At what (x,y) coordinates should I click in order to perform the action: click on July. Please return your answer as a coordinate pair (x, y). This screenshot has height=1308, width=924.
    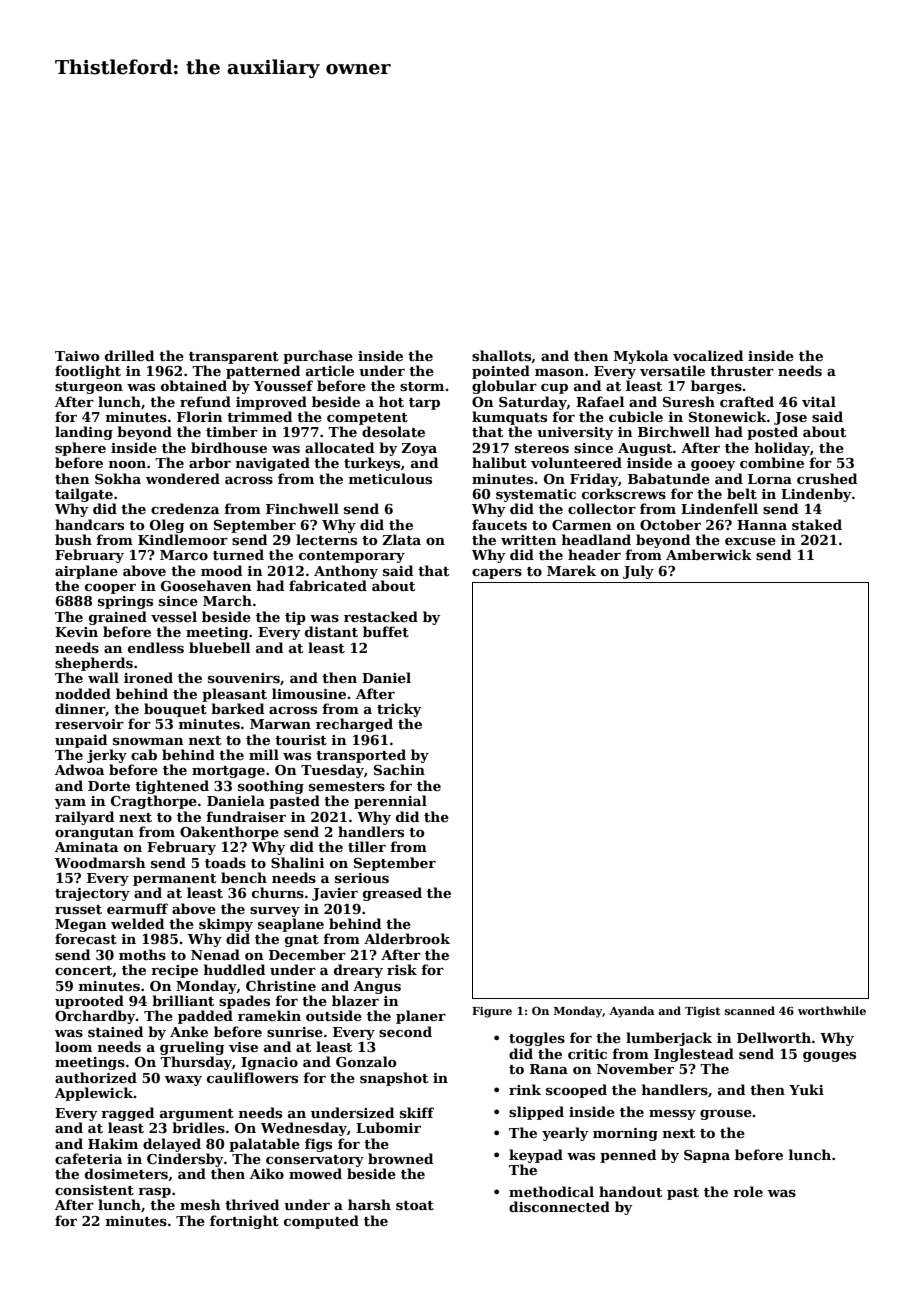
    Looking at the image, I should click on (638, 572).
